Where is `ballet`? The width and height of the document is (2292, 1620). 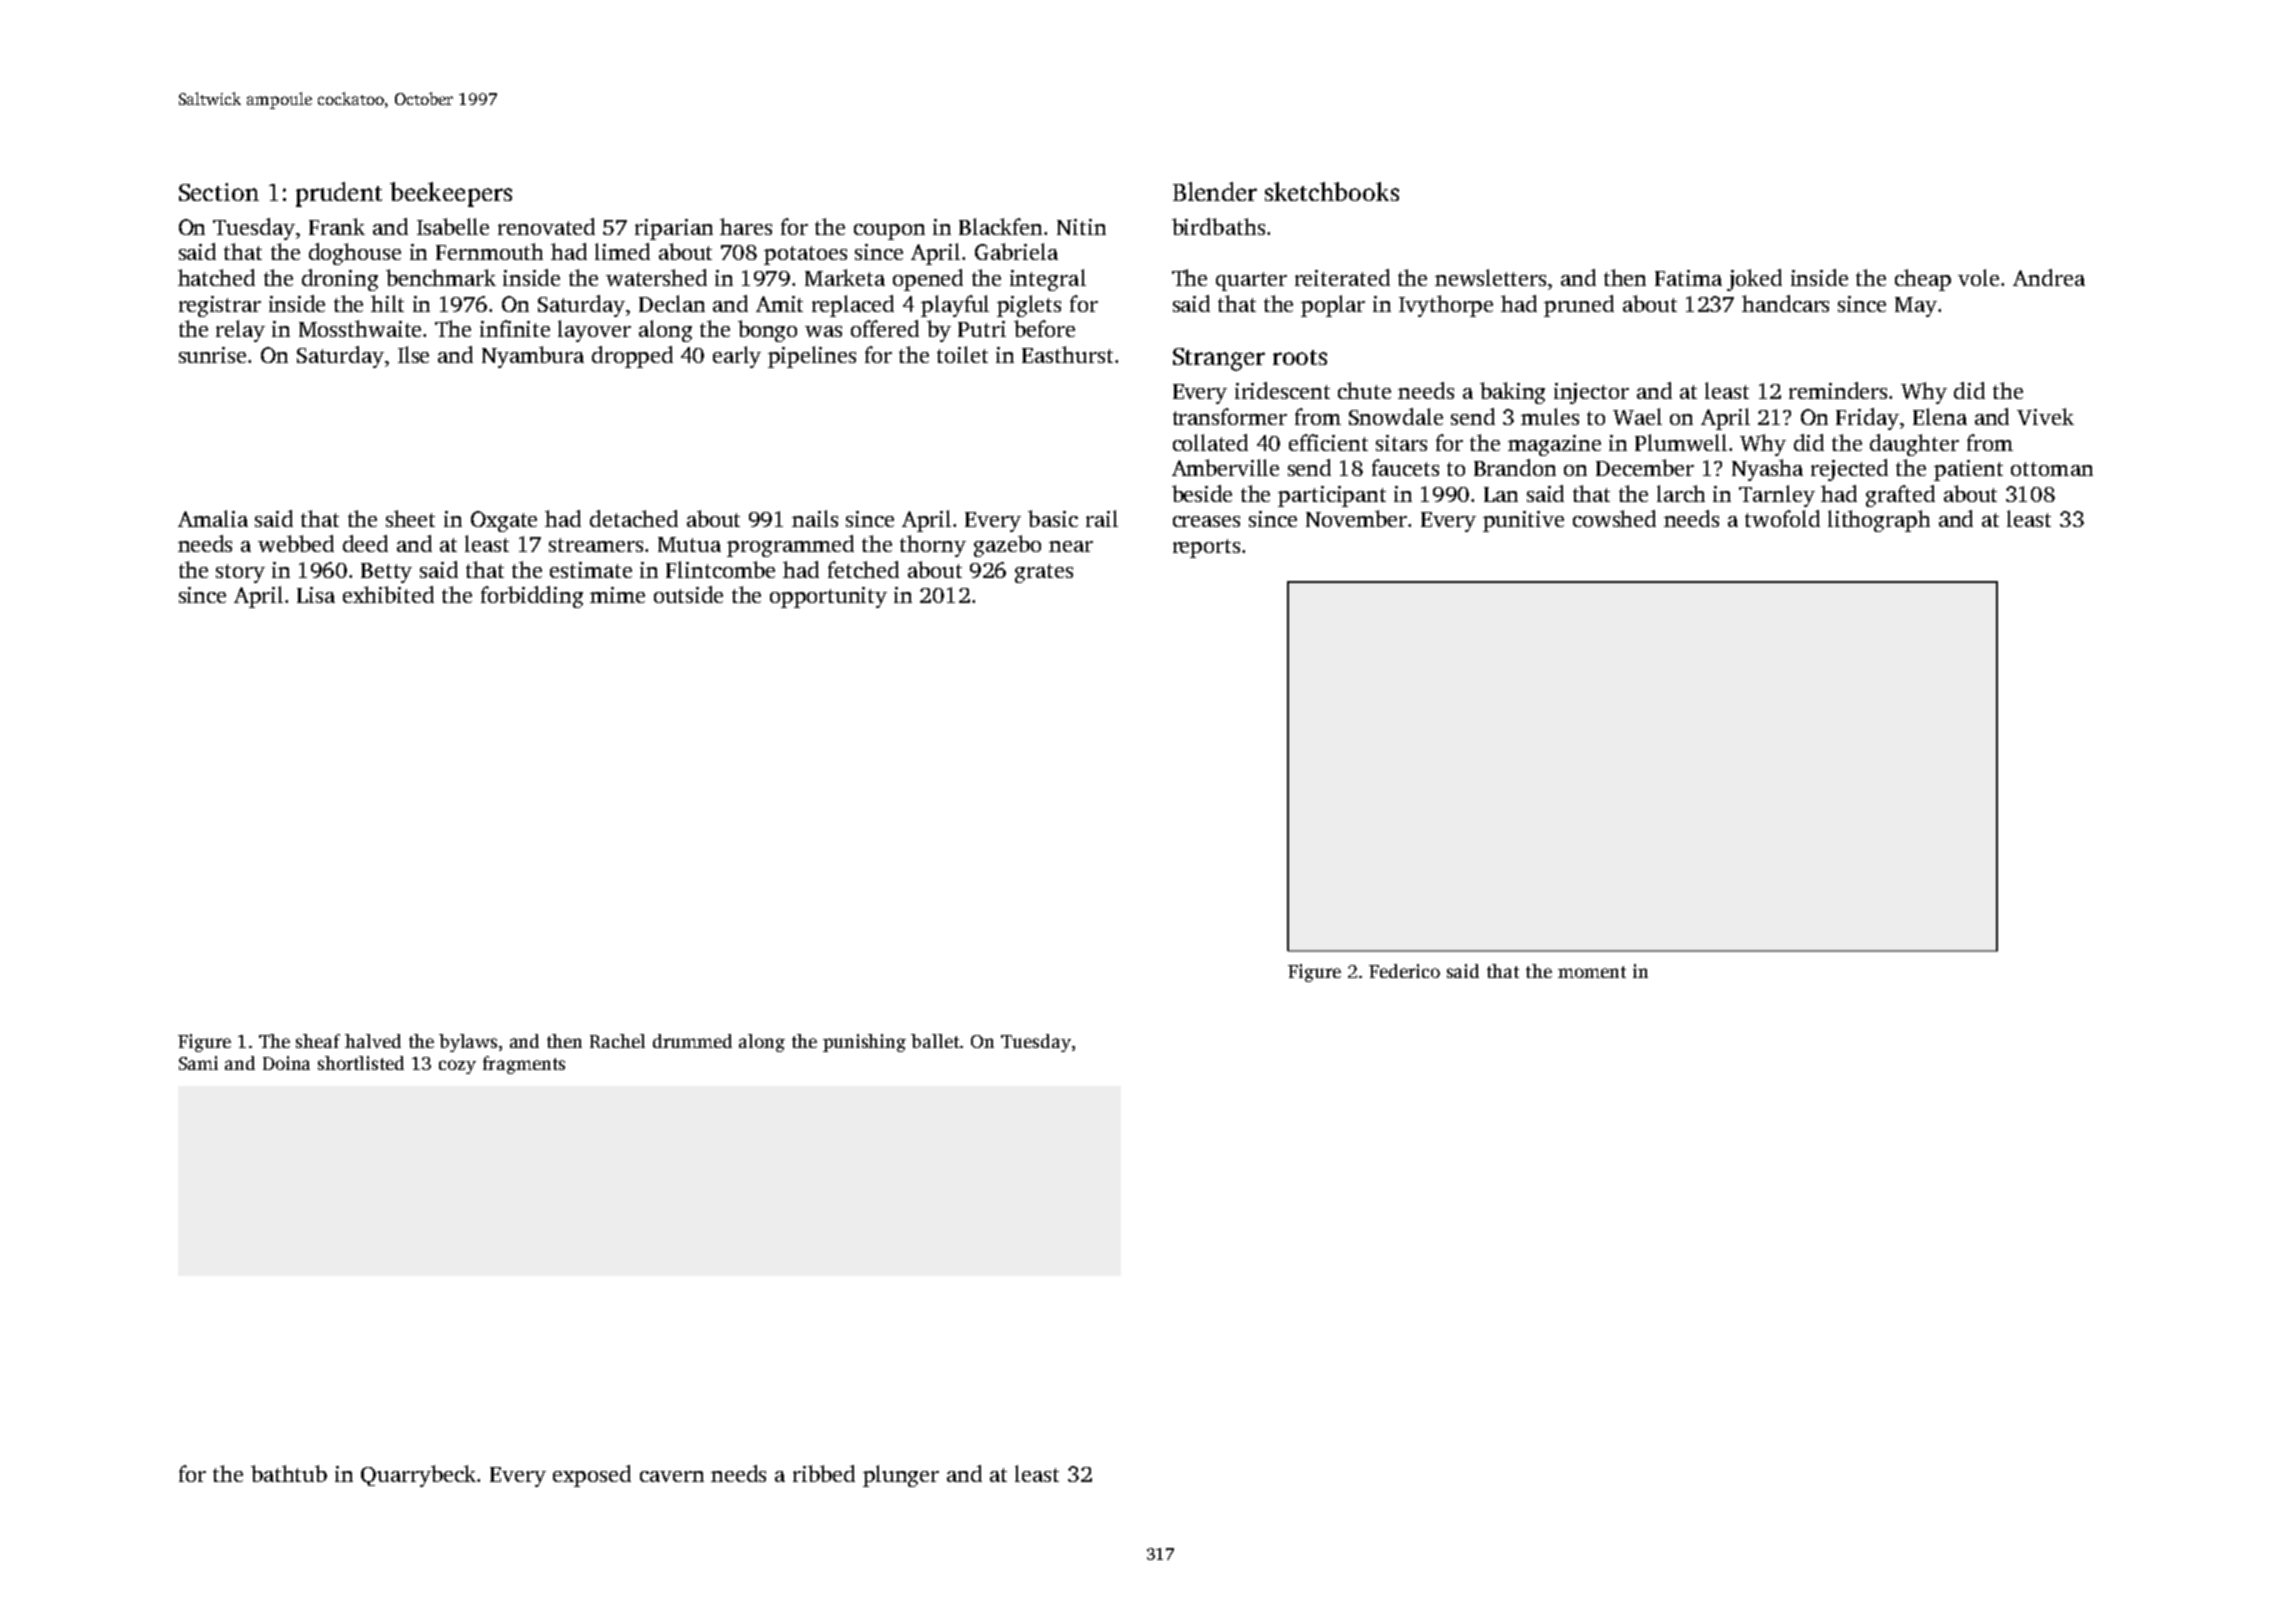 ballet is located at coordinates (935, 1041).
